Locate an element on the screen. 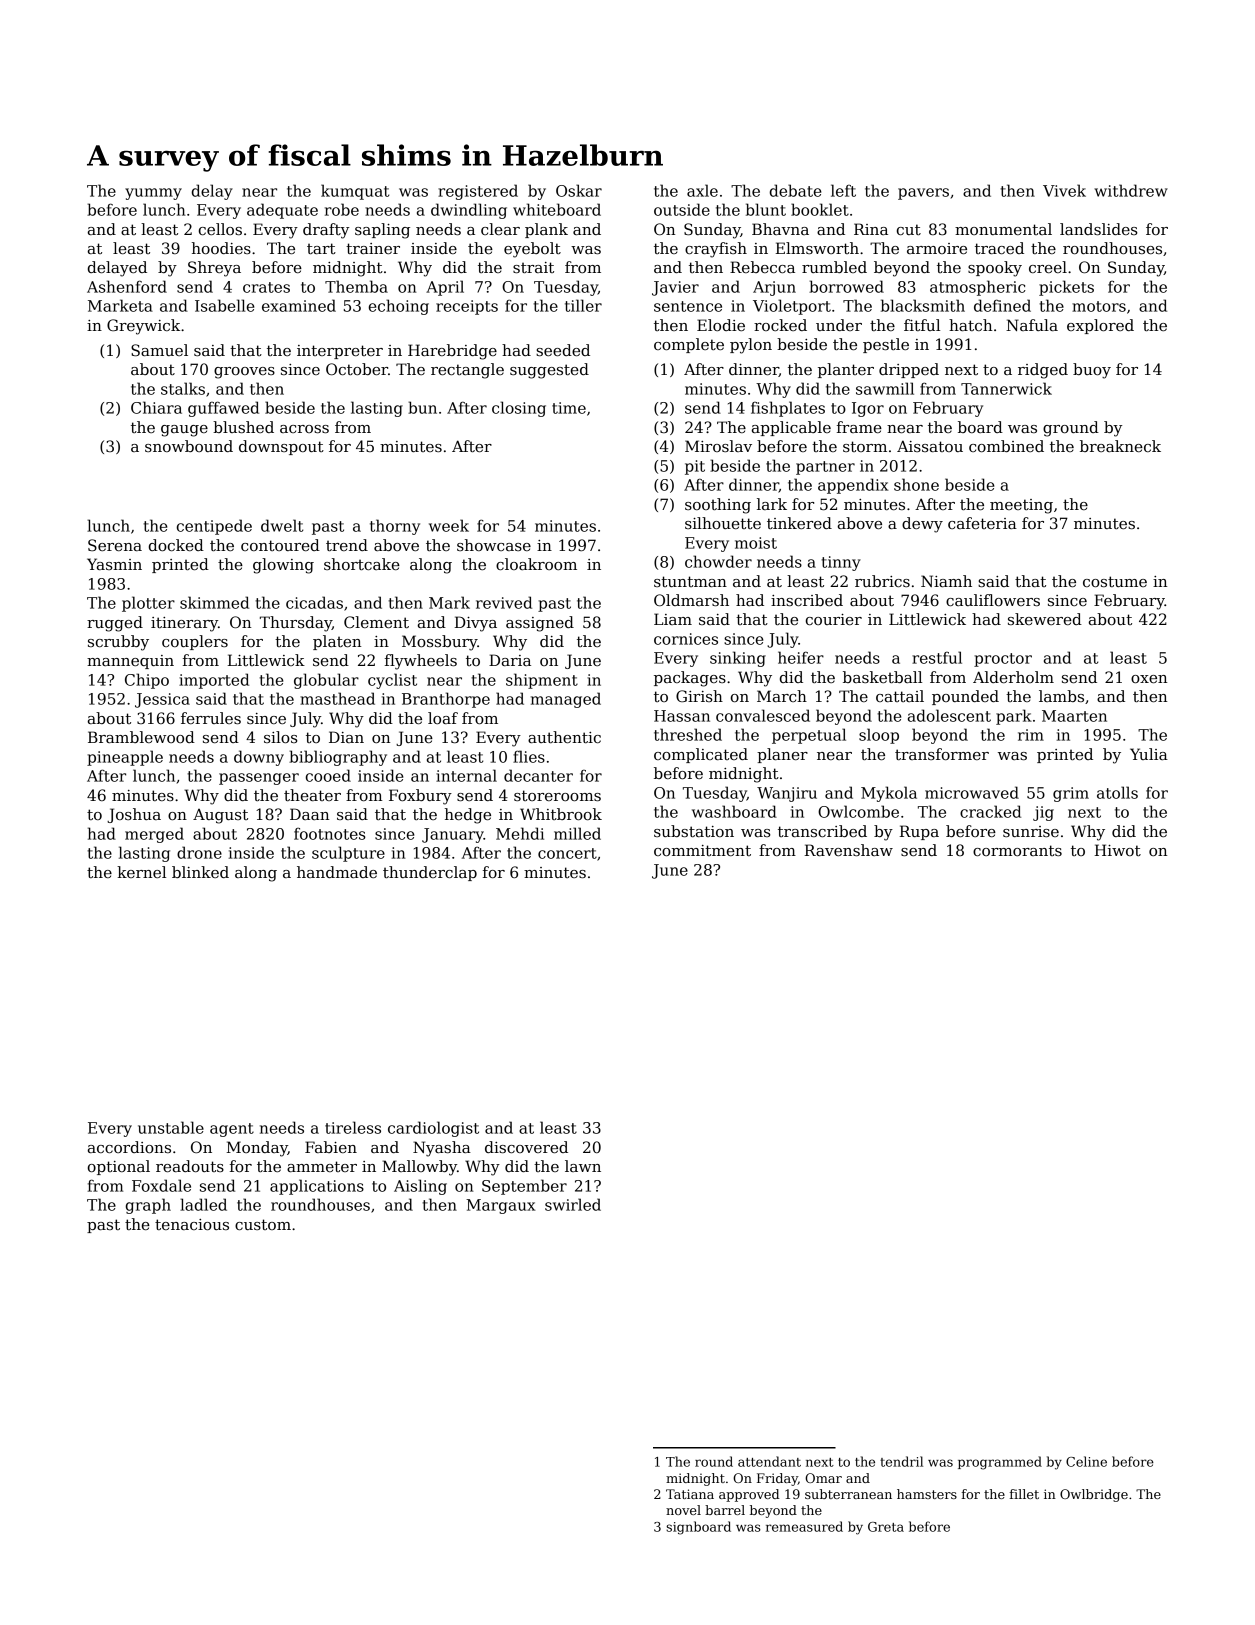  yummy is located at coordinates (153, 194).
